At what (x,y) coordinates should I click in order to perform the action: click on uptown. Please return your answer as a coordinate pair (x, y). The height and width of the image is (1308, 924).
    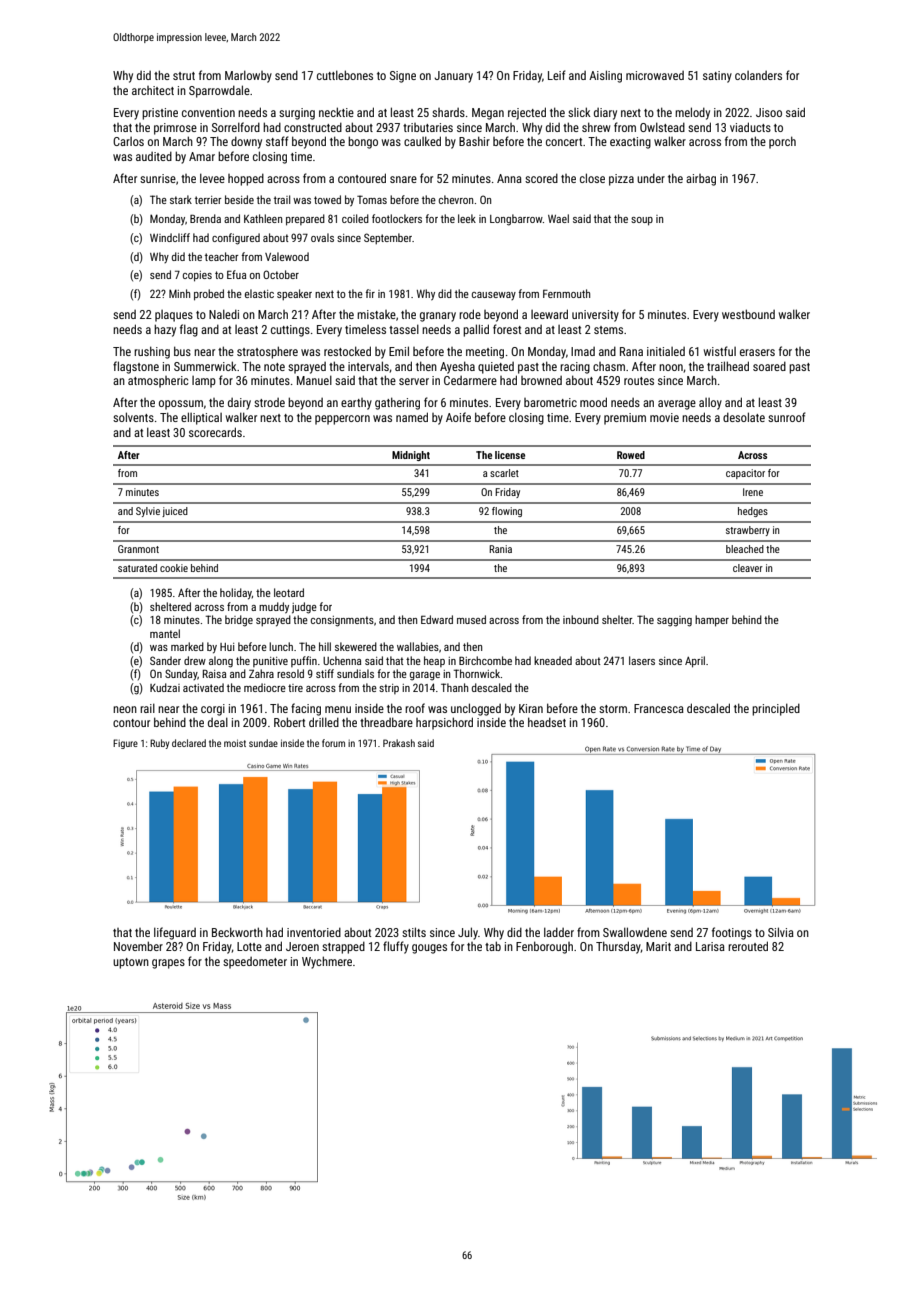
    Looking at the image, I should click on (131, 963).
